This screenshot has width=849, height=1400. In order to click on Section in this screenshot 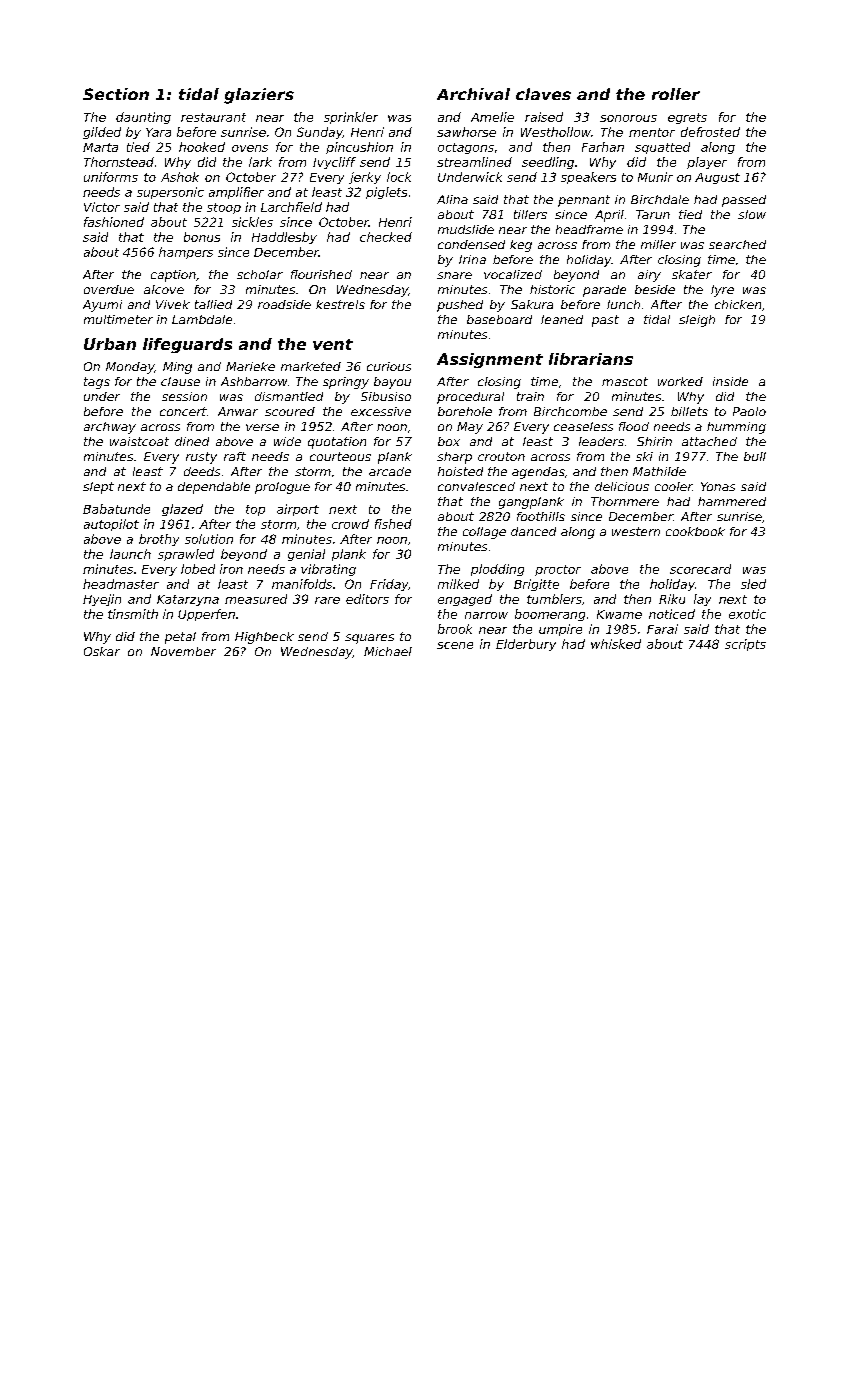, I will do `click(116, 94)`.
